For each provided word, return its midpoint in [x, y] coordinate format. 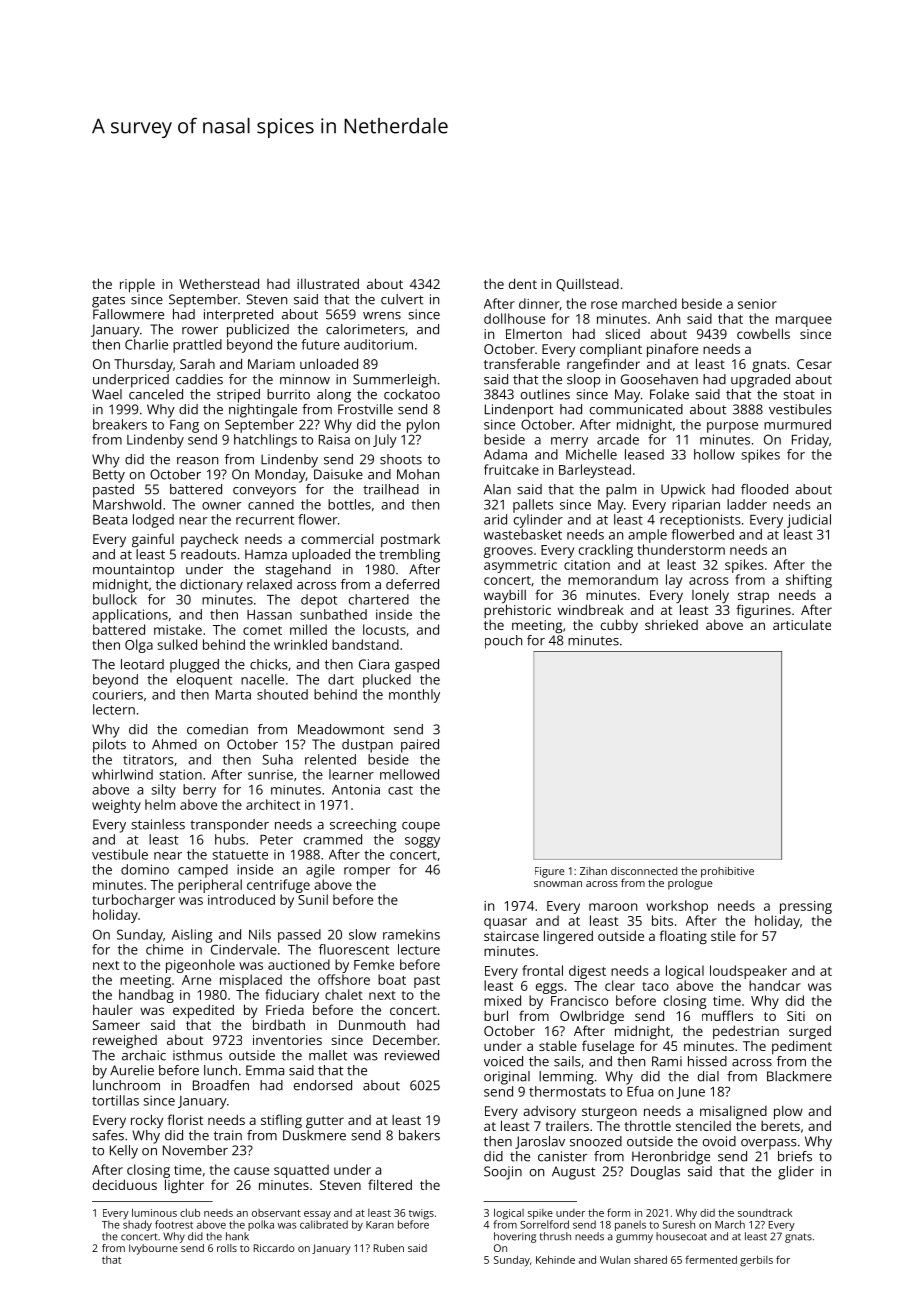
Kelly [124, 1152]
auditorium [378, 344]
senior [757, 304]
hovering [515, 1237]
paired [420, 746]
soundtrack [765, 1213]
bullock [115, 599]
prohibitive [727, 872]
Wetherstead [219, 283]
